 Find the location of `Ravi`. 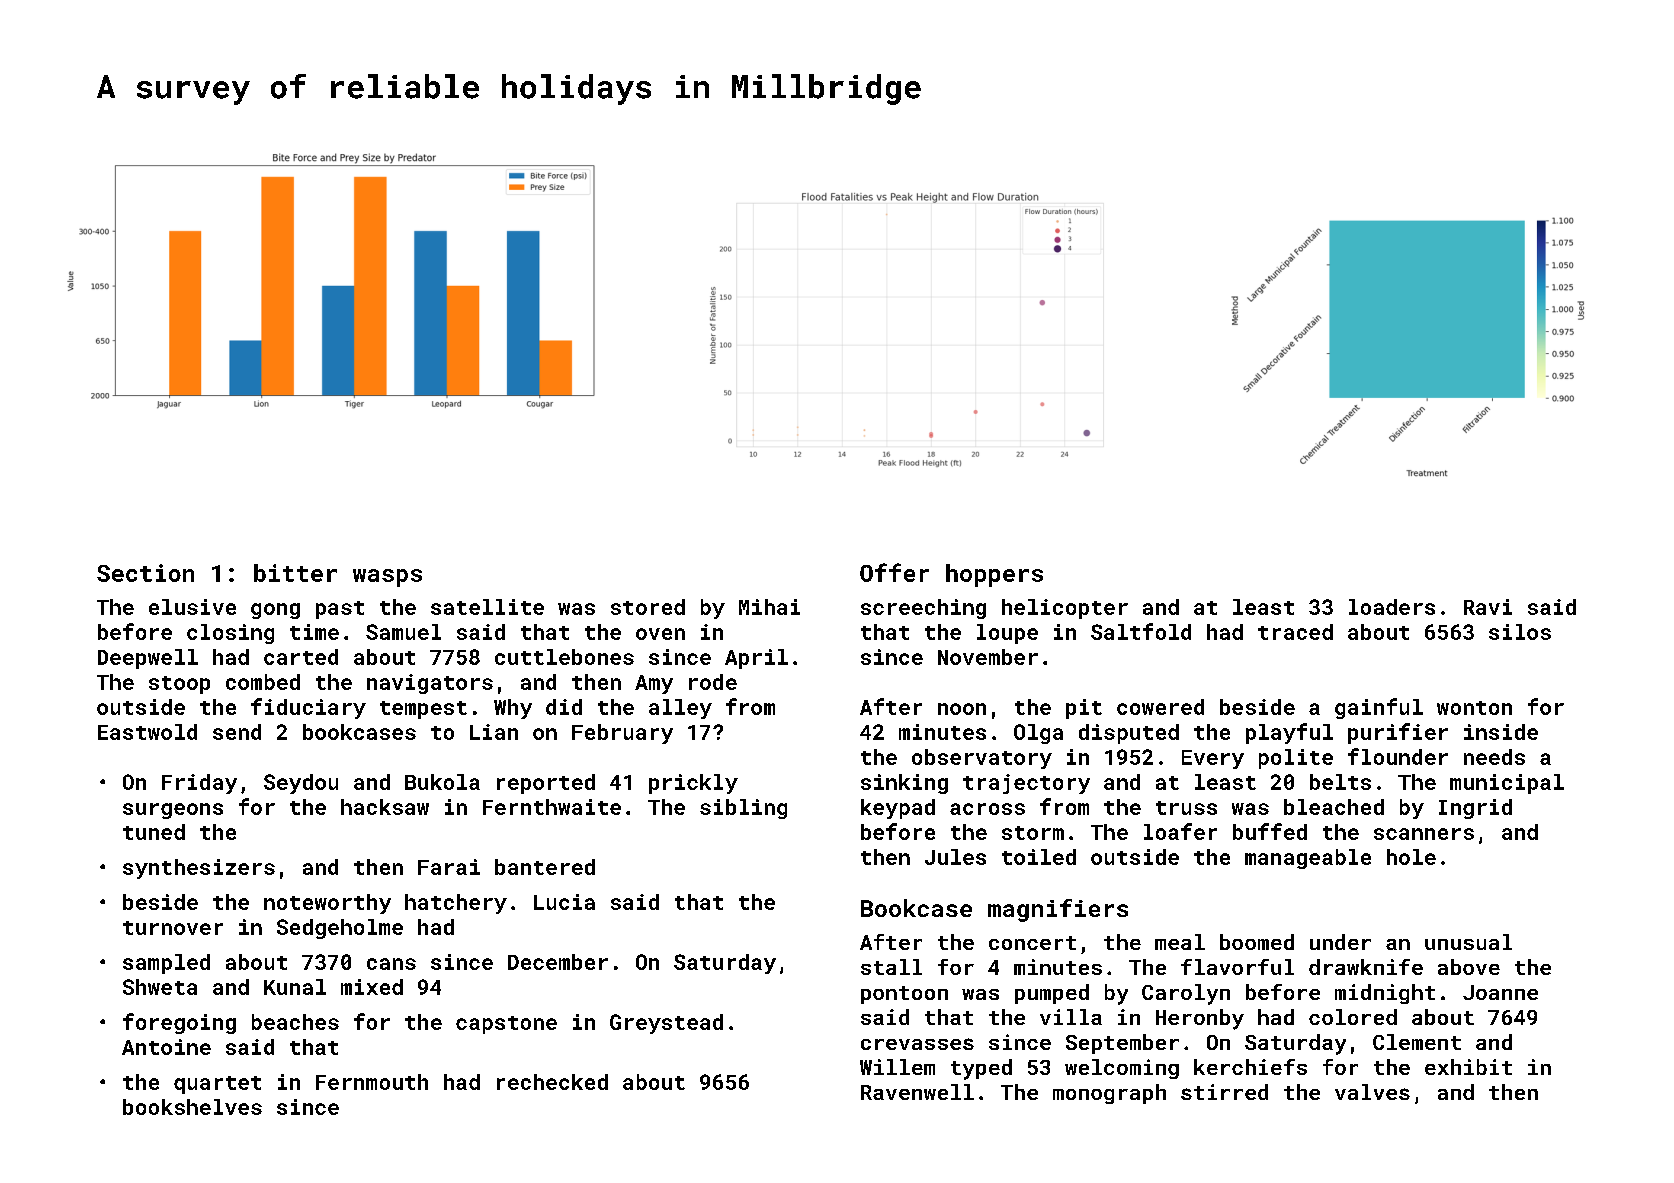

Ravi is located at coordinates (1488, 607).
